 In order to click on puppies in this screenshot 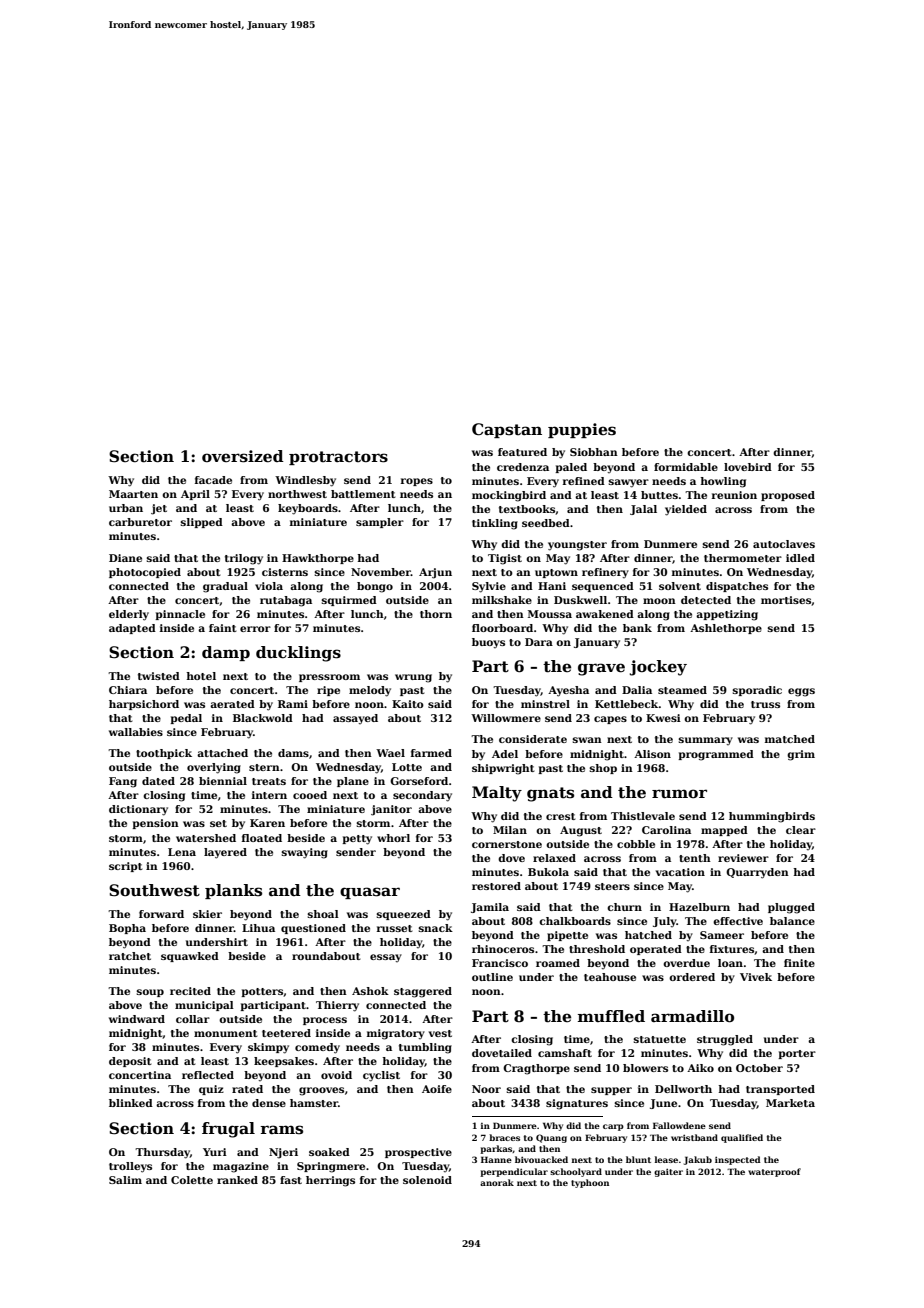, I will do `click(582, 430)`.
